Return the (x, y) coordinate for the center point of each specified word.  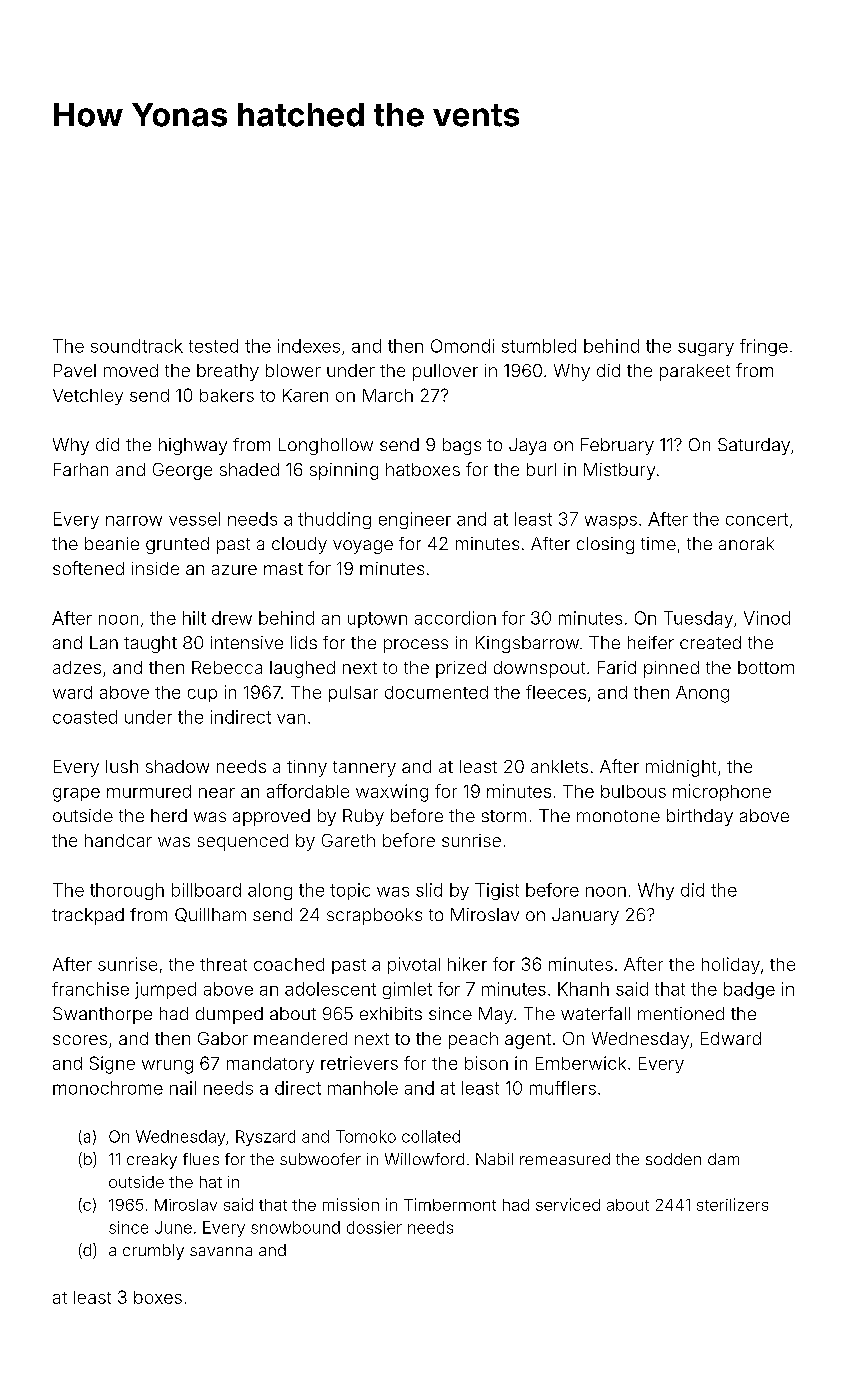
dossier (374, 1227)
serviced (568, 1204)
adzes (77, 667)
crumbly (153, 1252)
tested (213, 346)
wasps (611, 522)
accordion (455, 618)
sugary (706, 349)
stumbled (539, 346)
